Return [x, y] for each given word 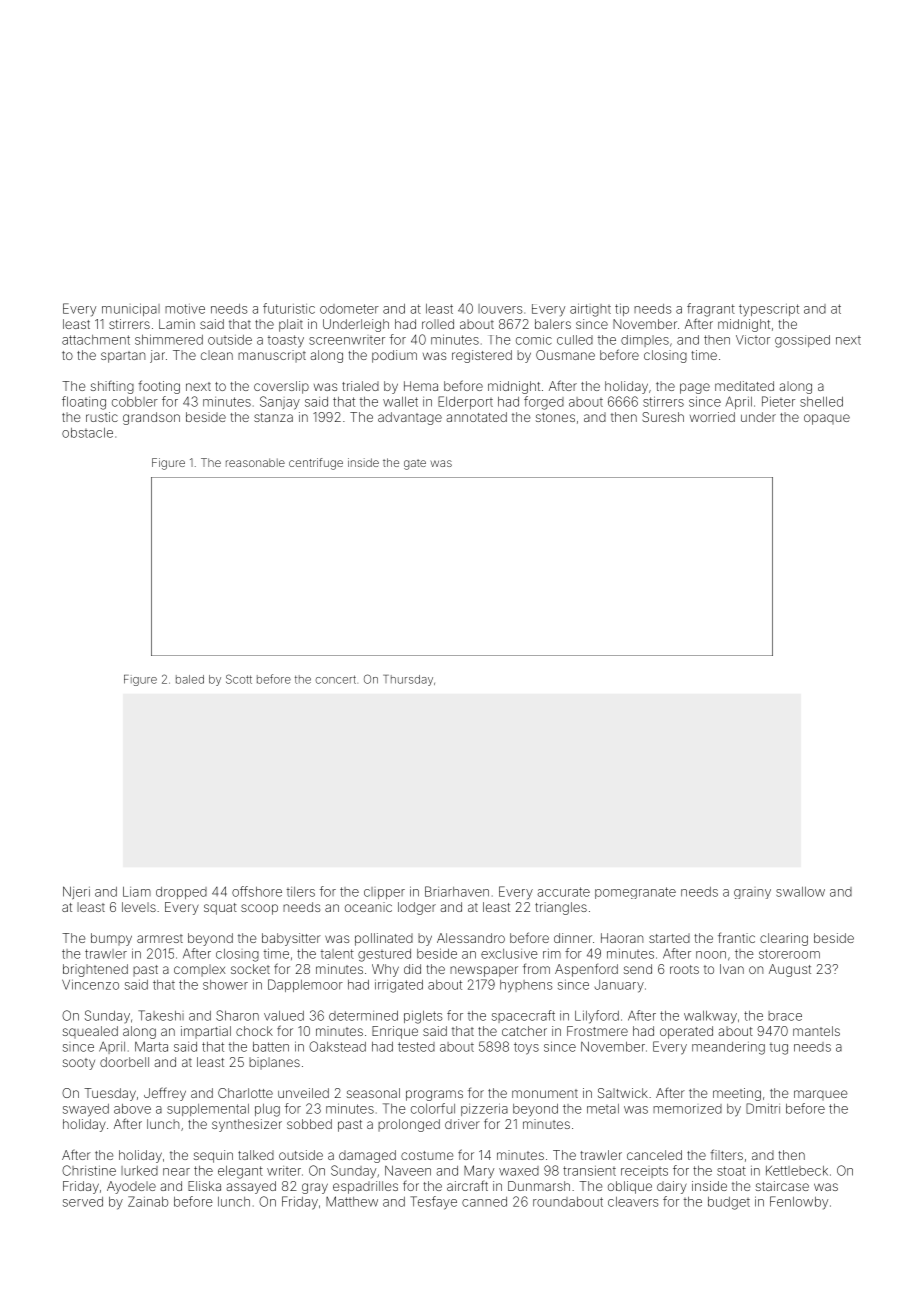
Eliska [204, 1186]
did [412, 969]
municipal [131, 309]
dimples [645, 341]
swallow [800, 892]
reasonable [255, 462]
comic [534, 340]
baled [190, 679]
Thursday [408, 680]
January [619, 986]
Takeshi [161, 1015]
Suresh [663, 417]
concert [335, 679]
